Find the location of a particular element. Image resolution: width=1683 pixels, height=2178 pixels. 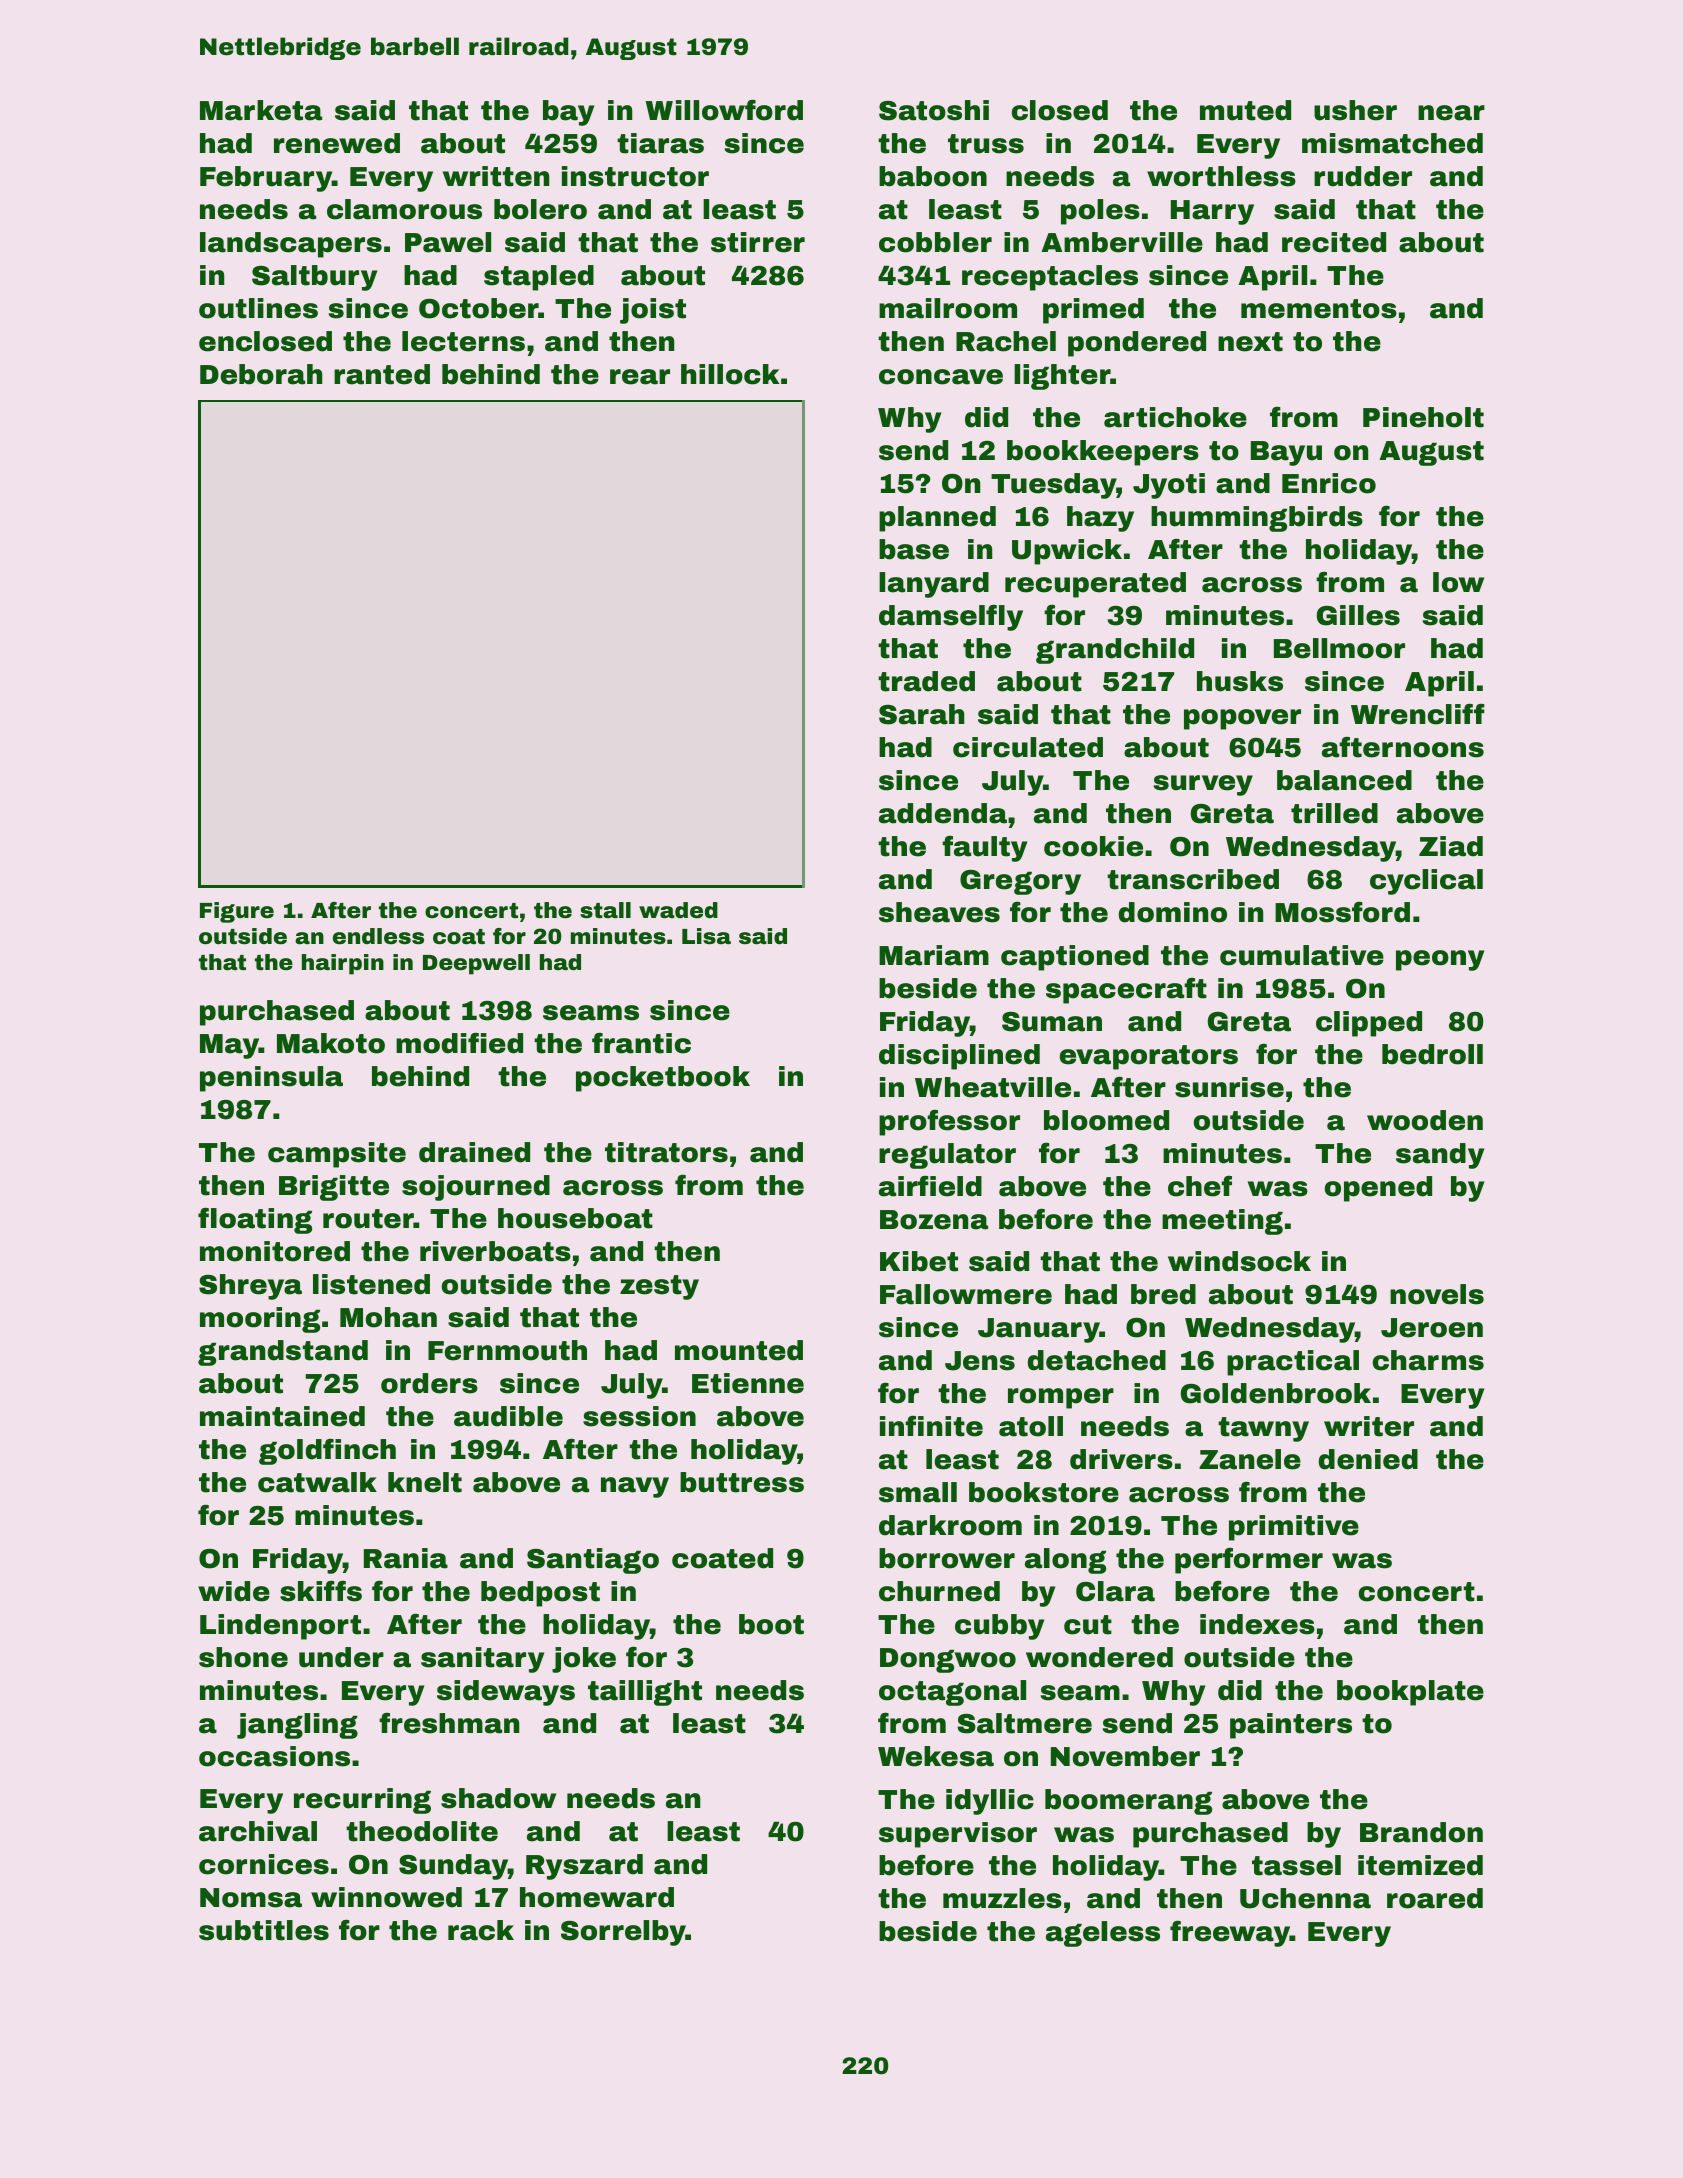

Wekesa is located at coordinates (936, 1756).
